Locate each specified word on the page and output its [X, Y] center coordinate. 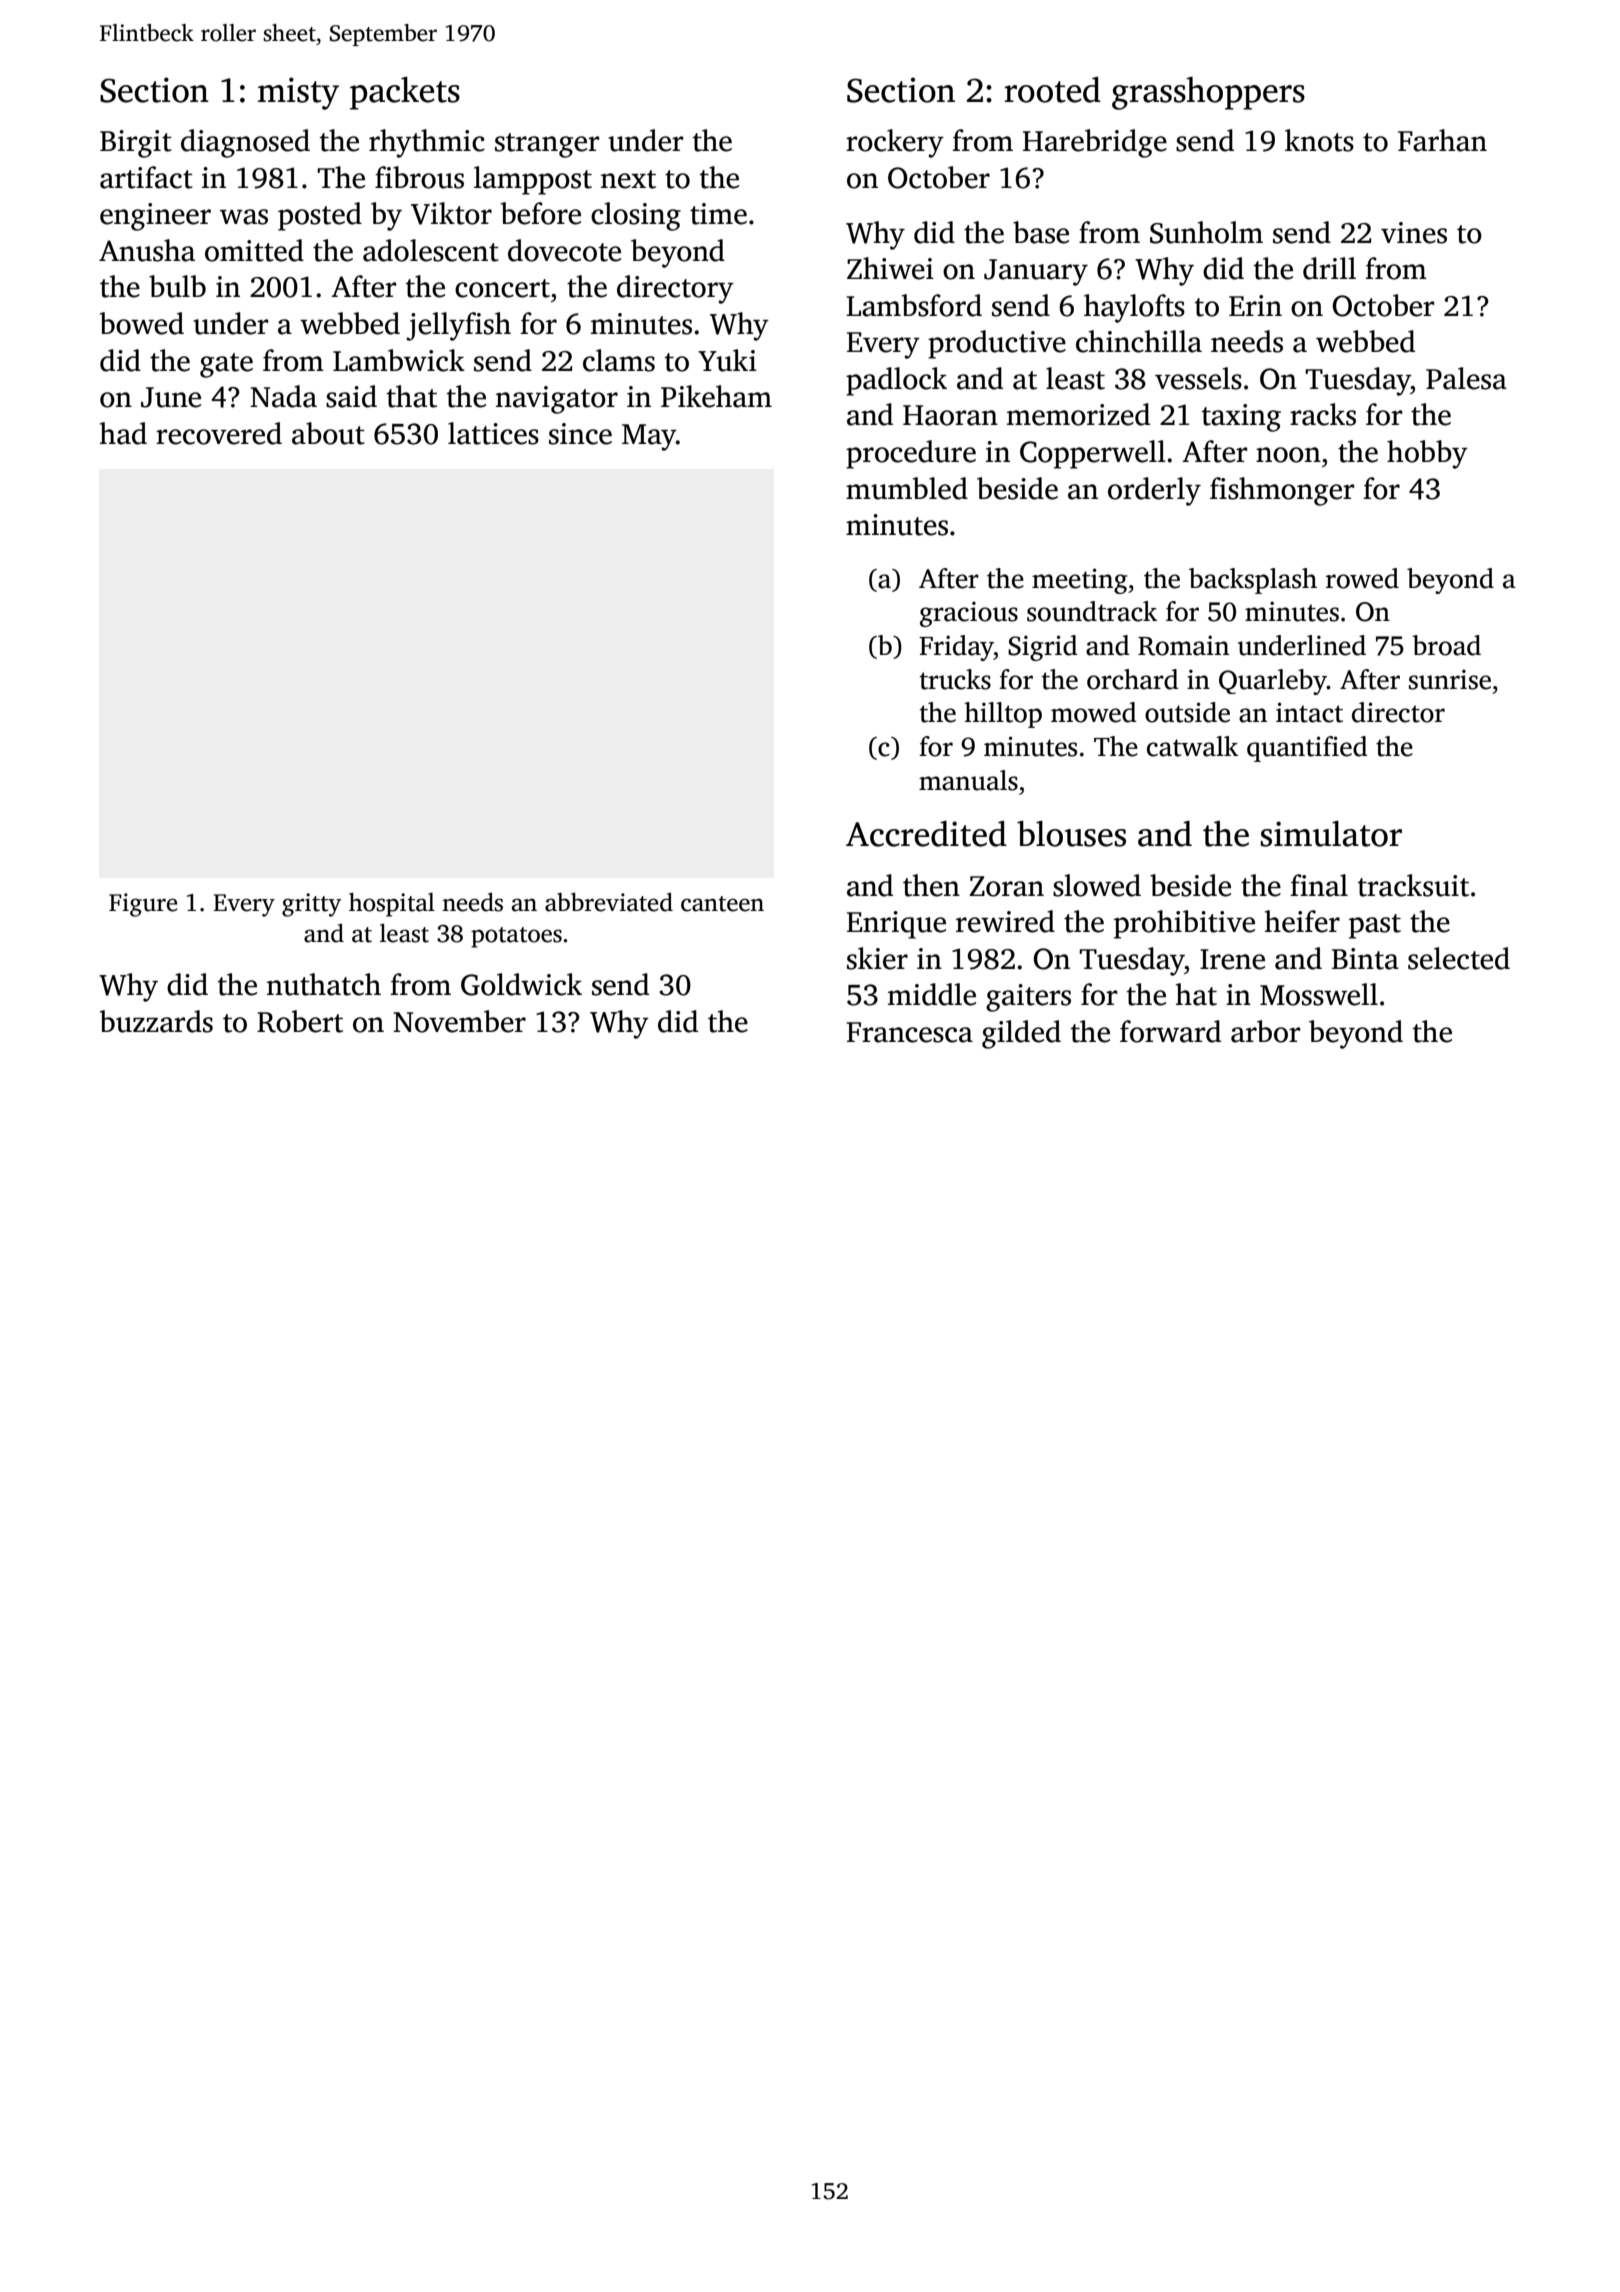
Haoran [950, 415]
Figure [143, 905]
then [931, 885]
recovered [219, 433]
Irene [1232, 959]
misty [298, 93]
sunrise [1450, 679]
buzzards [156, 1021]
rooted [1052, 90]
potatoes [516, 937]
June [171, 397]
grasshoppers [1208, 93]
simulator [1331, 834]
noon [1288, 455]
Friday [956, 648]
